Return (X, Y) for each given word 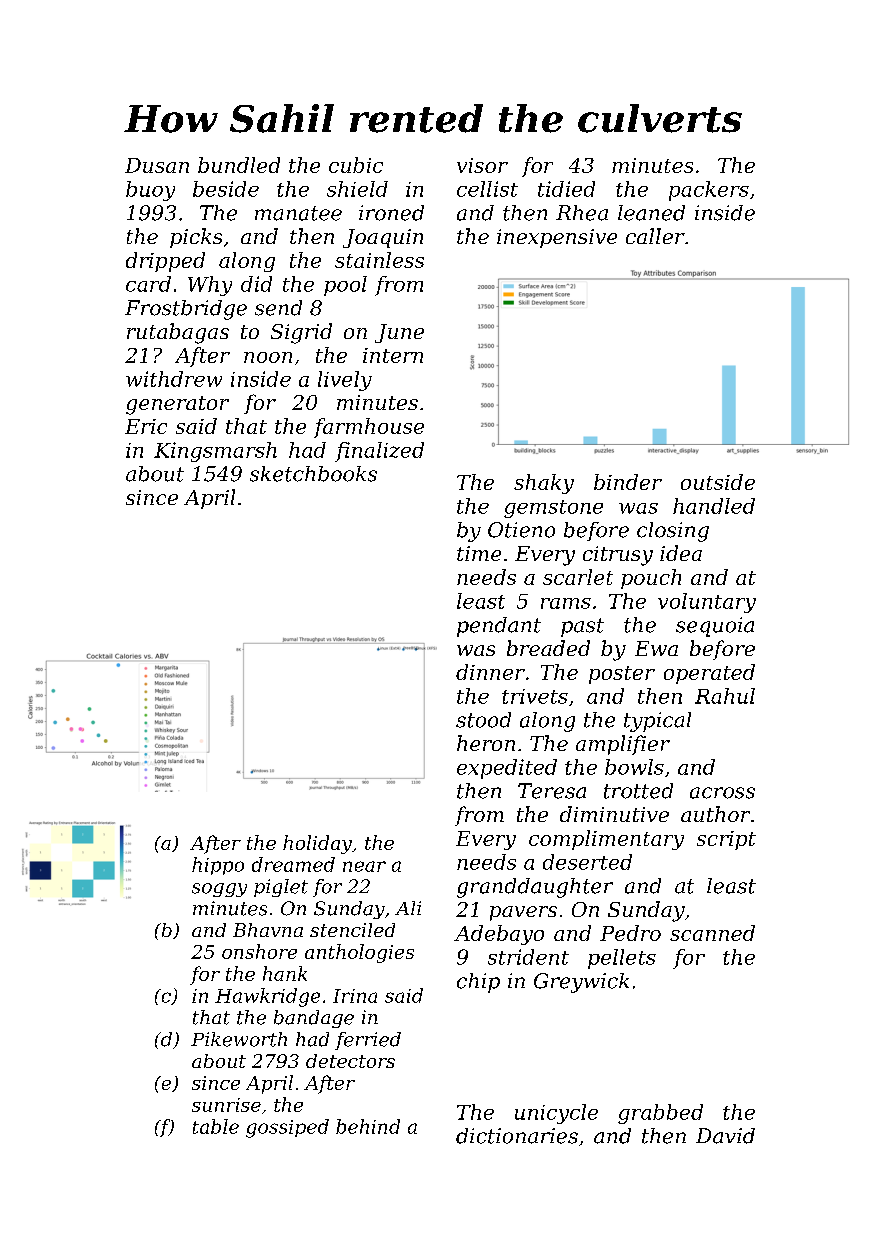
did (256, 284)
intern (393, 355)
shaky (544, 484)
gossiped (287, 1128)
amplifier (623, 745)
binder (628, 482)
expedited (507, 769)
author (715, 814)
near (364, 866)
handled (714, 506)
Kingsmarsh (215, 452)
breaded (548, 648)
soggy (219, 890)
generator (177, 405)
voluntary (707, 603)
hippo (218, 866)
